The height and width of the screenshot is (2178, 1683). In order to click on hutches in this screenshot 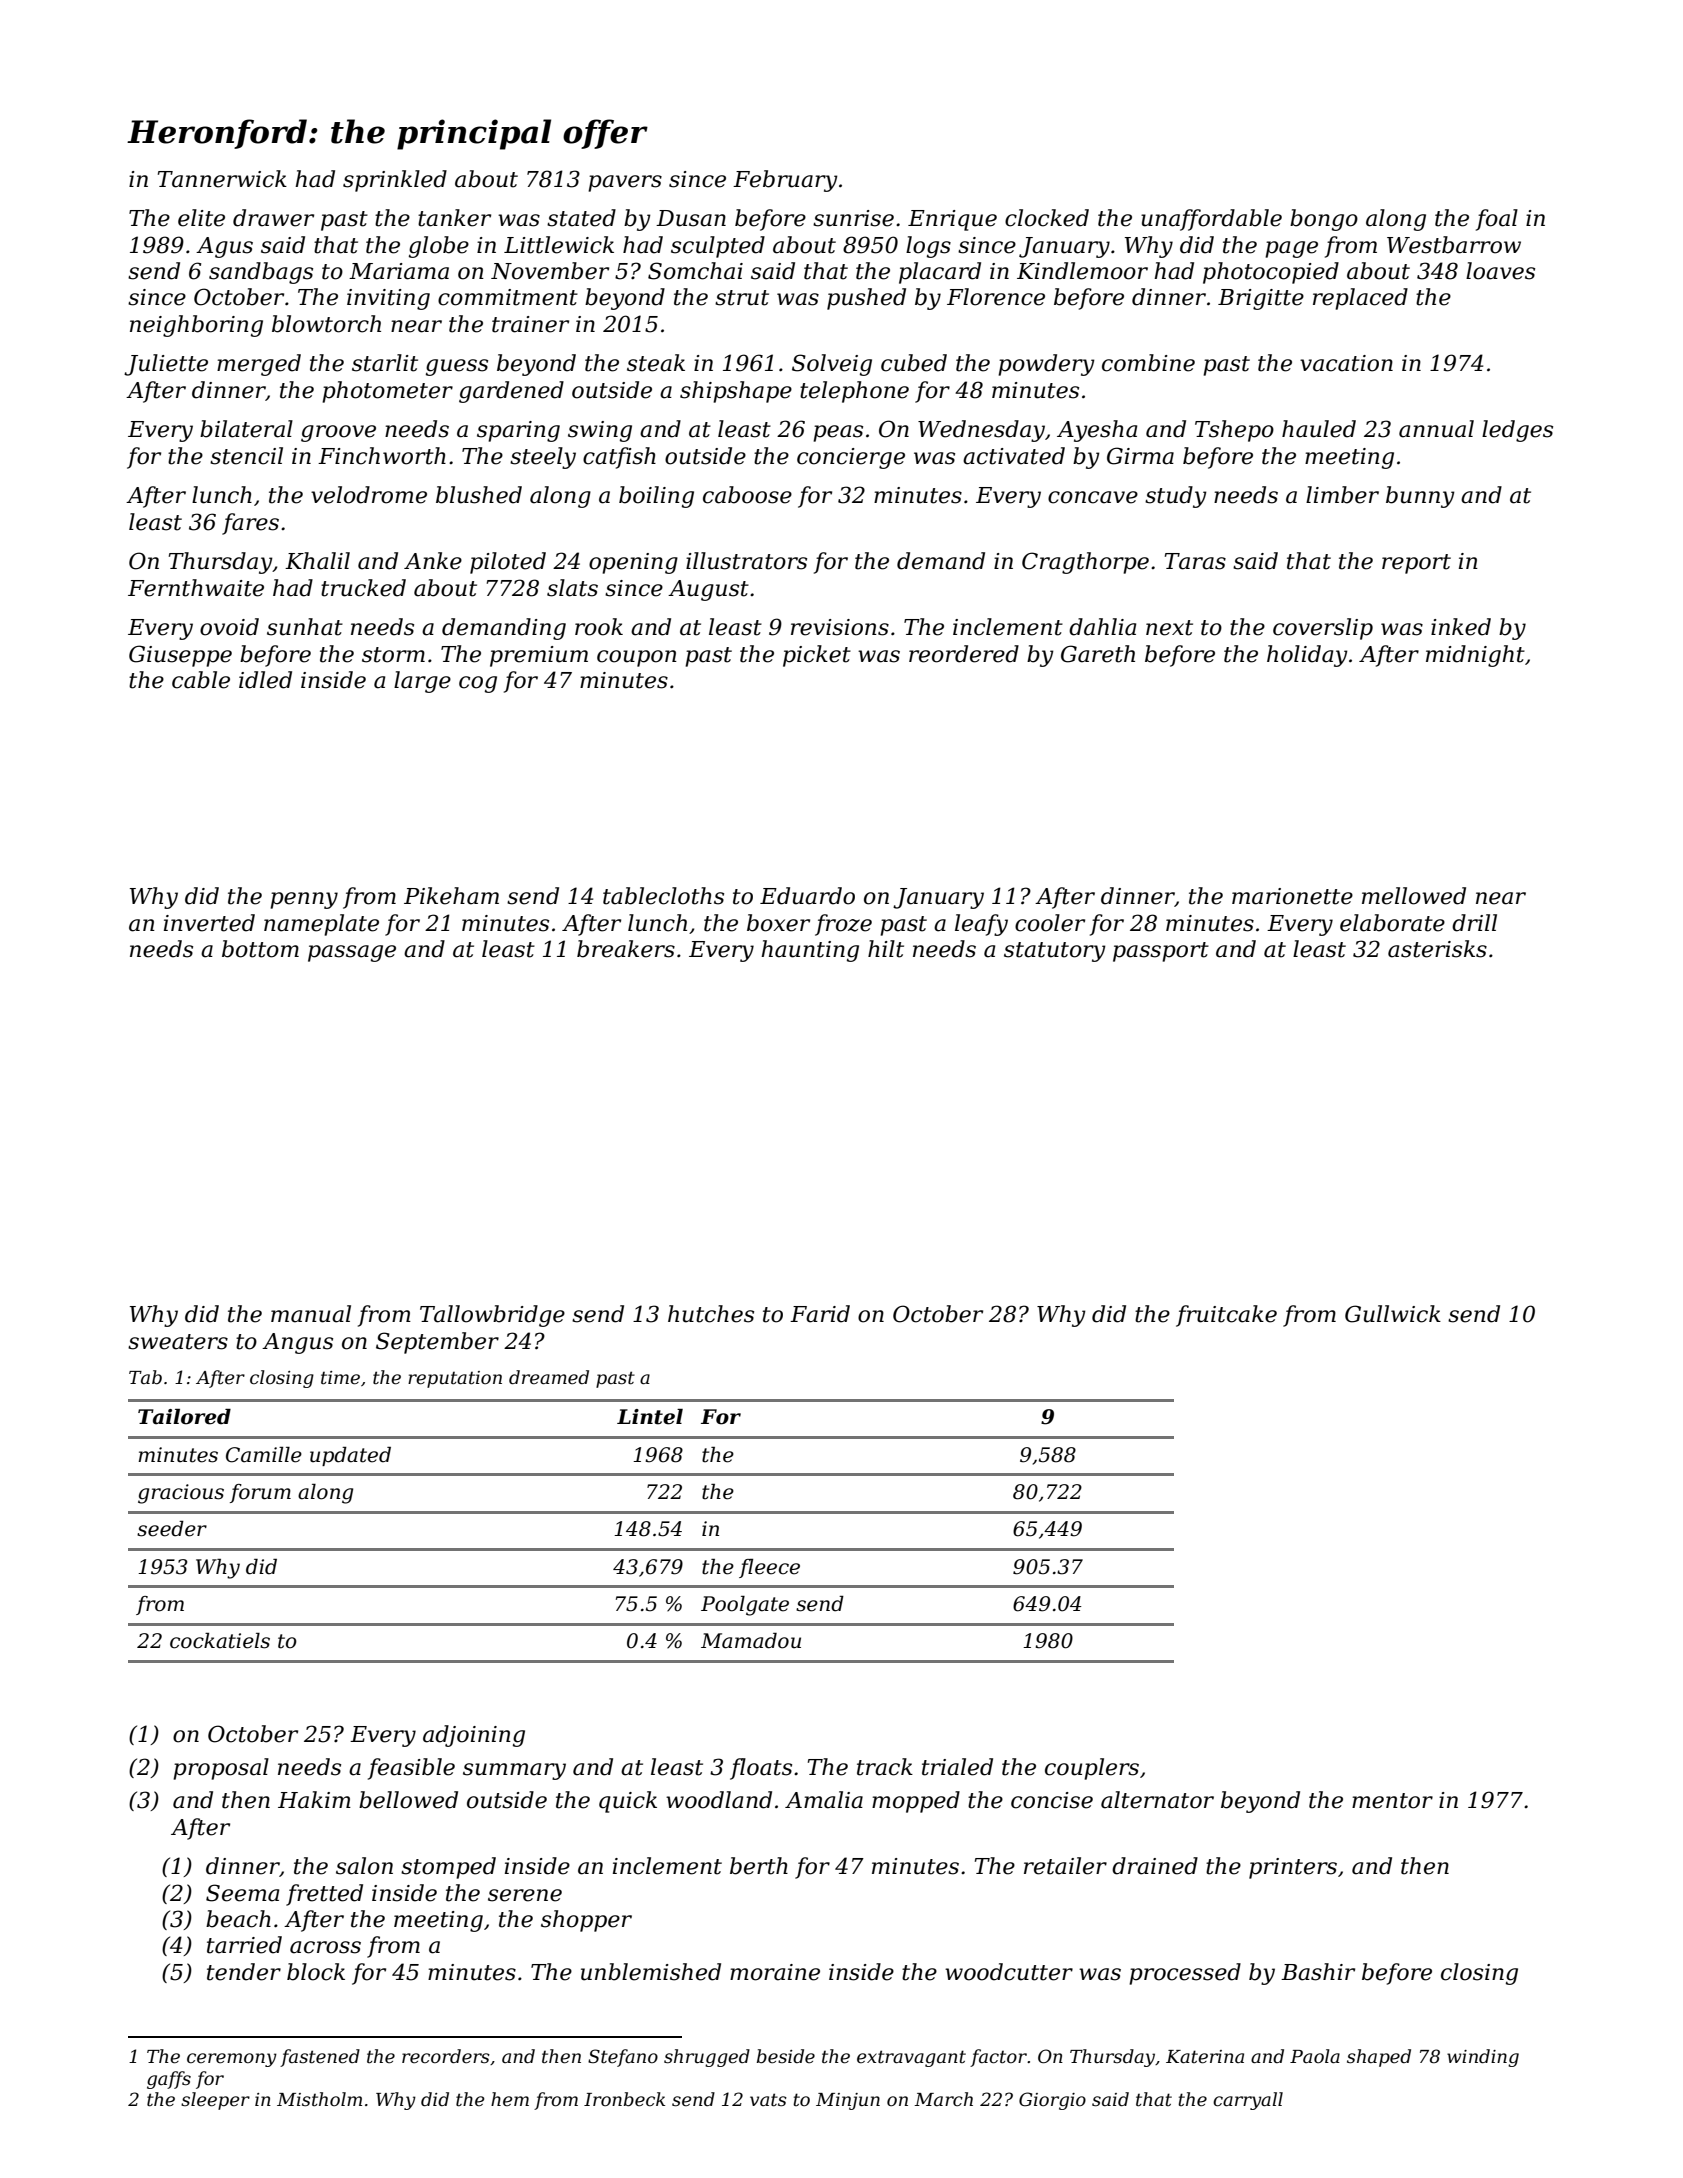, I will do `click(711, 1314)`.
